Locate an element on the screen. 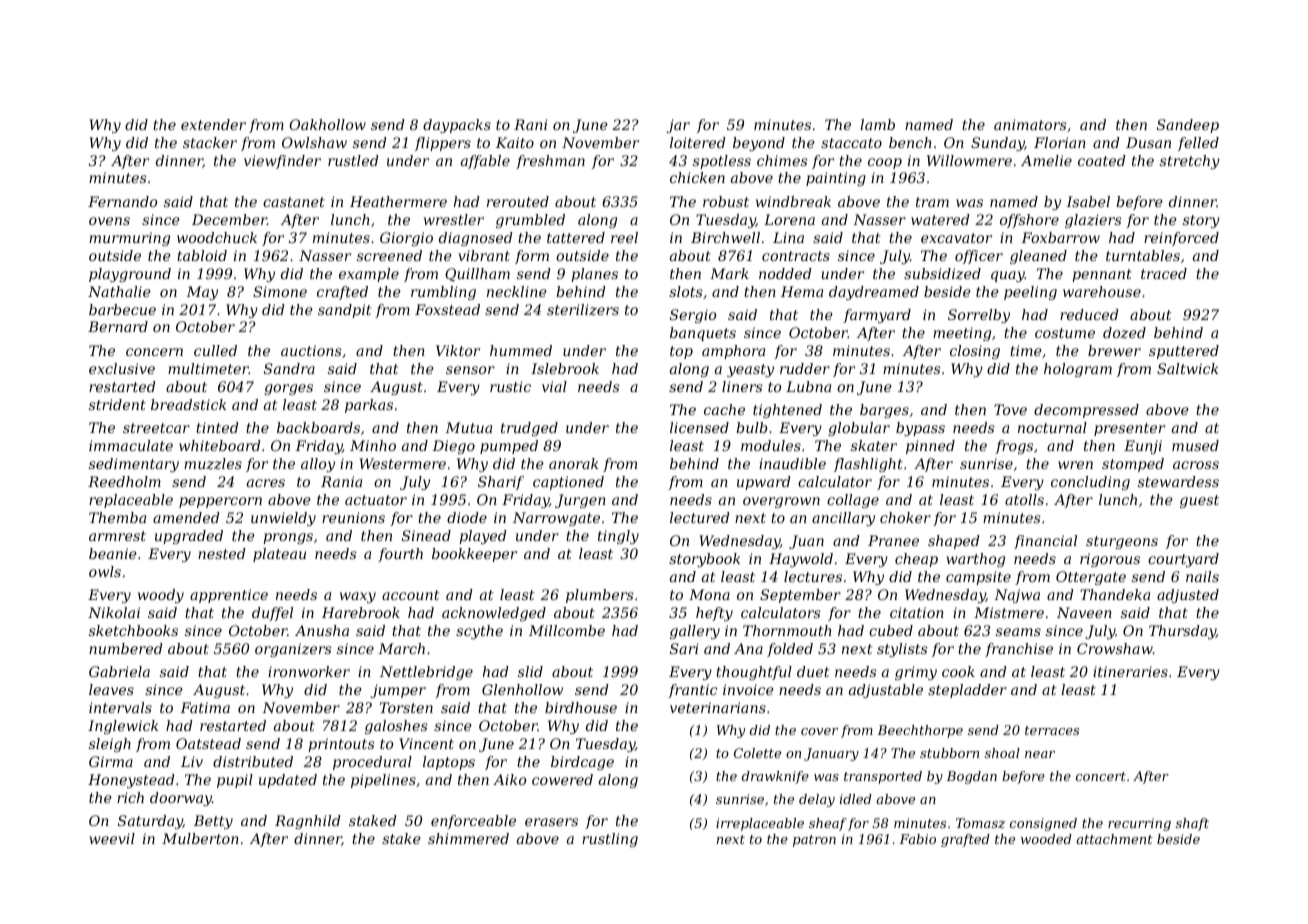  Haywold is located at coordinates (801, 560).
